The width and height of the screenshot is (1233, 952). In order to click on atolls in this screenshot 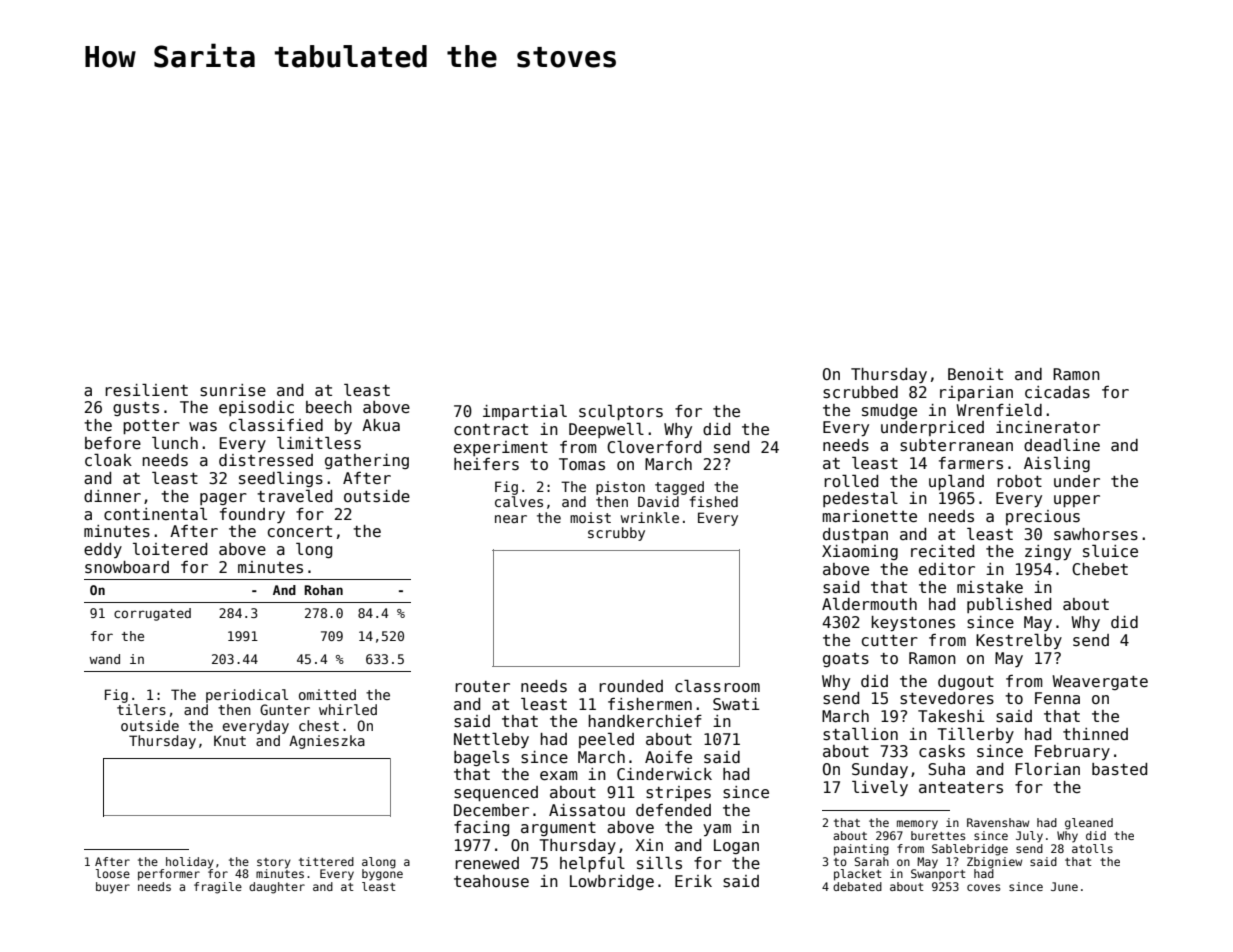, I will do `click(1092, 848)`.
